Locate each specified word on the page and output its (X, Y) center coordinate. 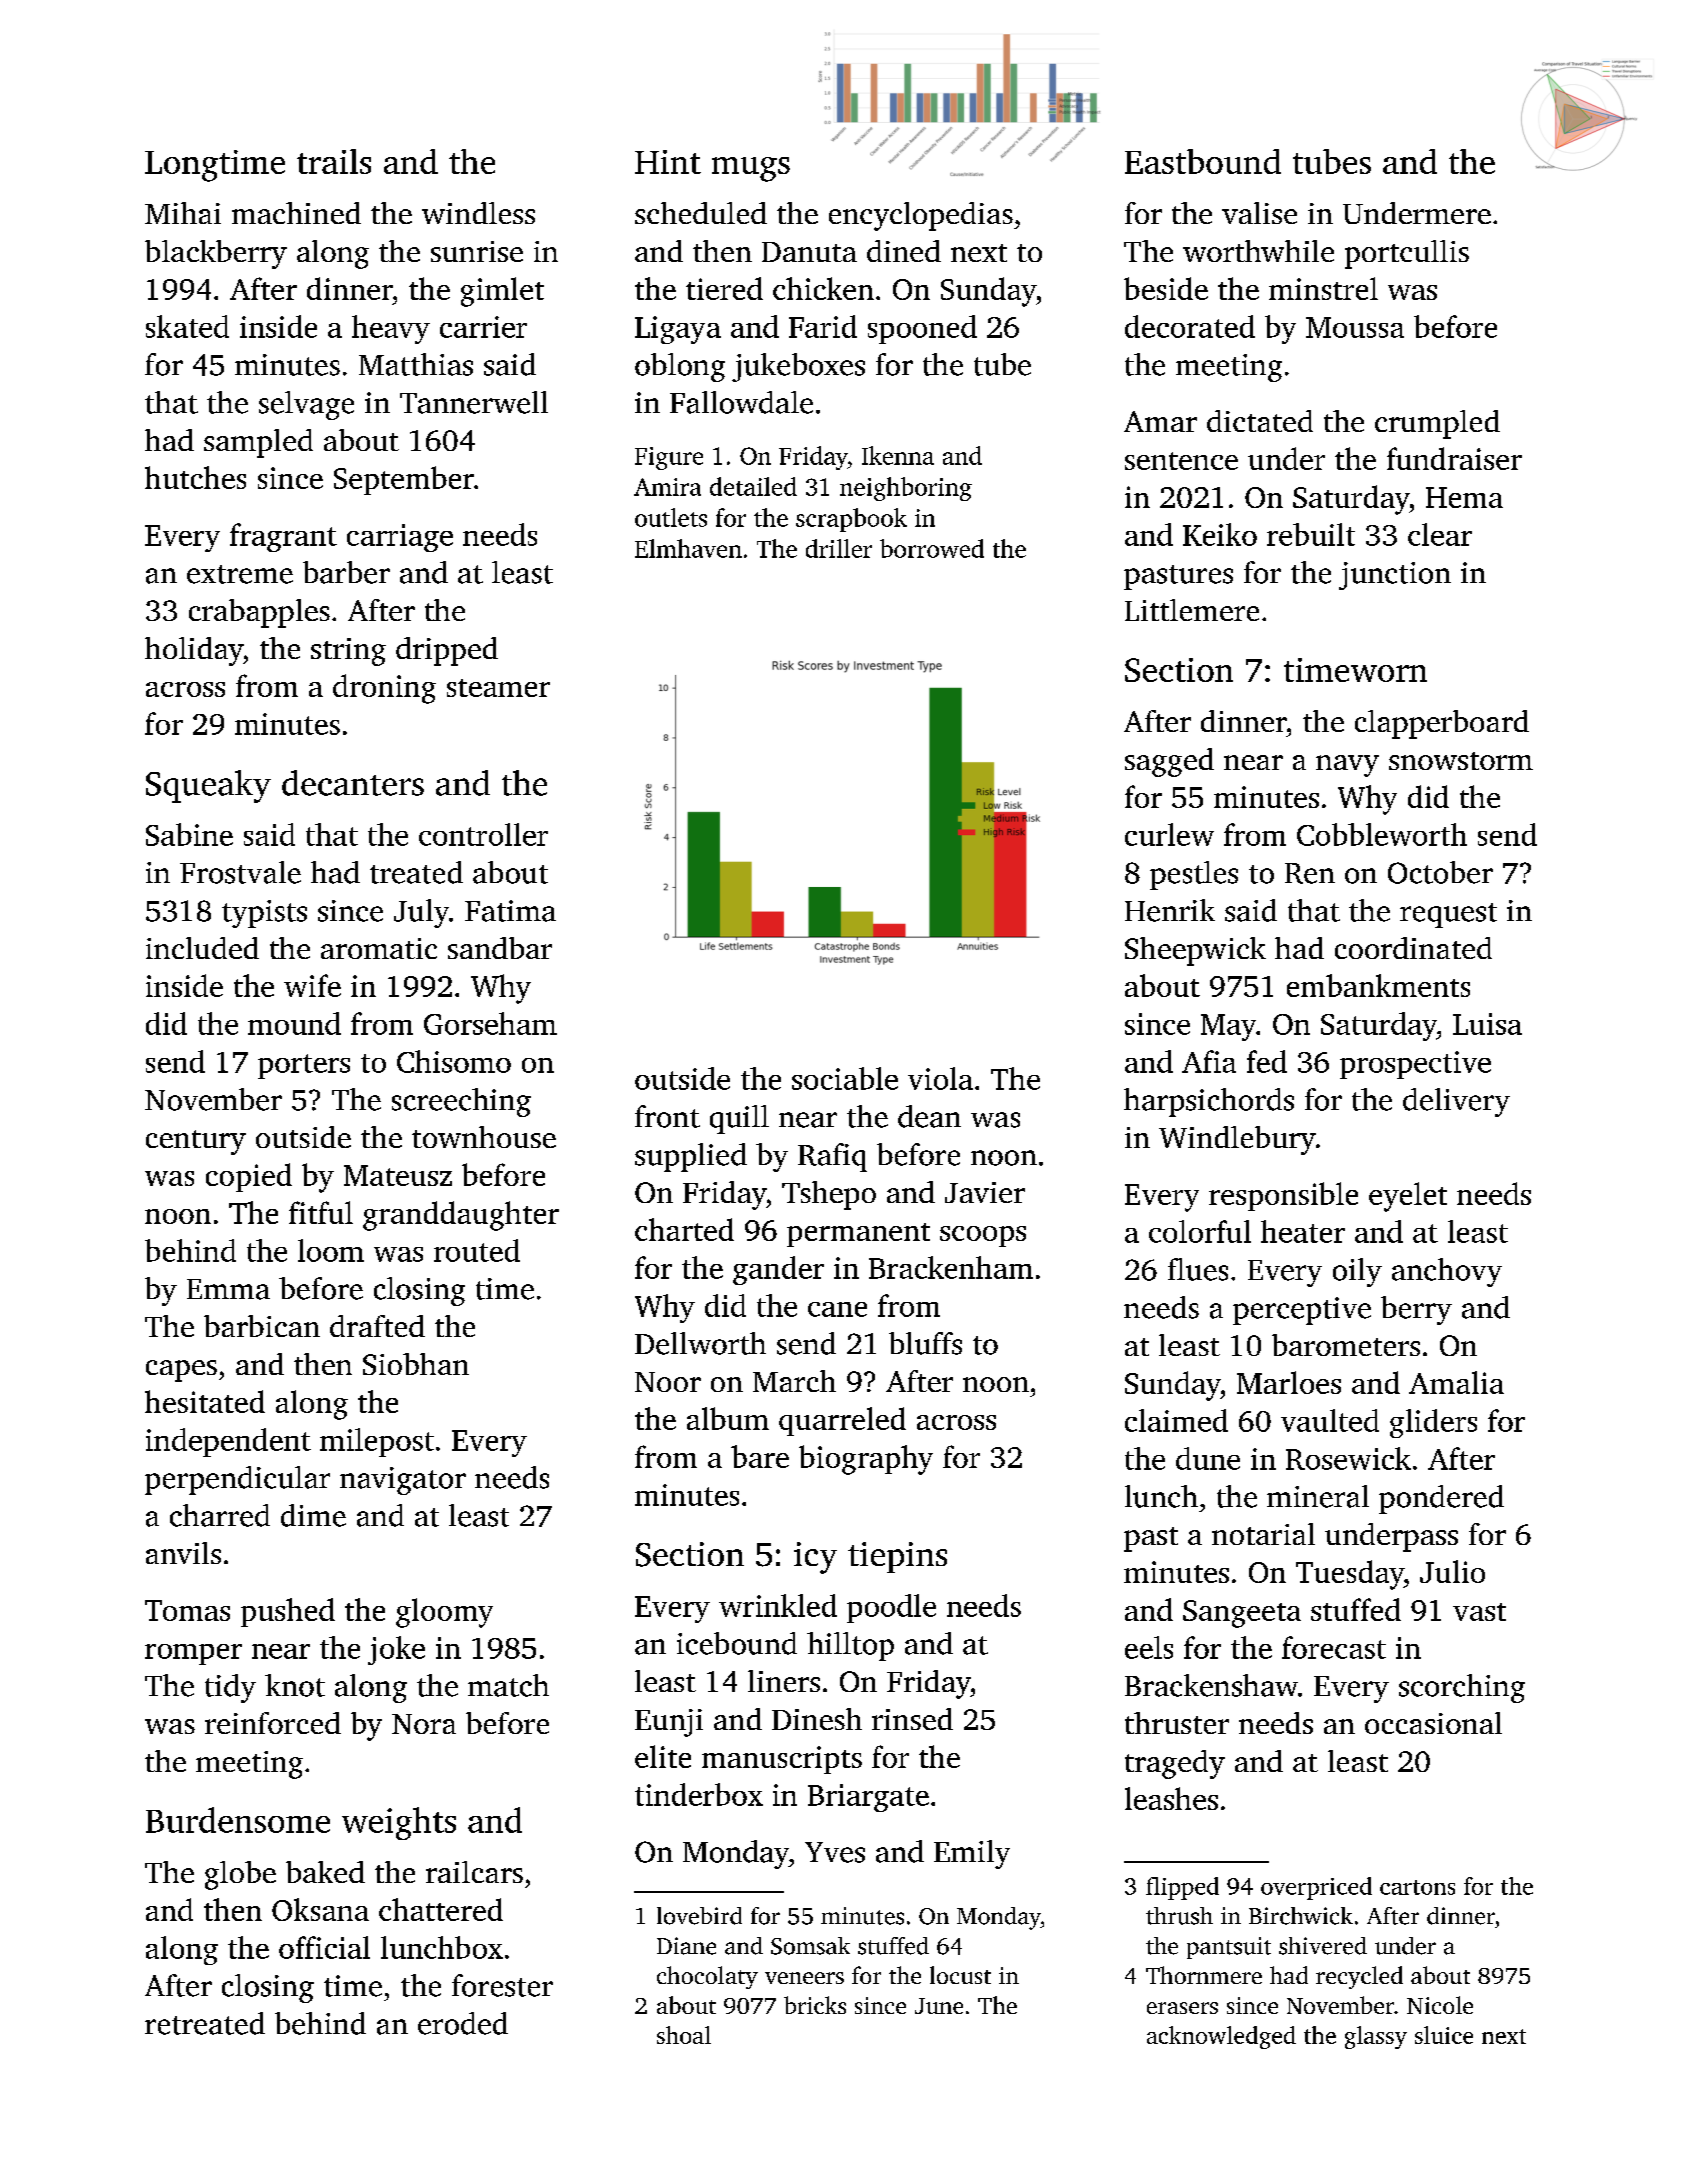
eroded (463, 2023)
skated (187, 326)
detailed (753, 486)
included (202, 948)
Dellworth (700, 1343)
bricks (815, 2005)
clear (1440, 534)
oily (1357, 1272)
